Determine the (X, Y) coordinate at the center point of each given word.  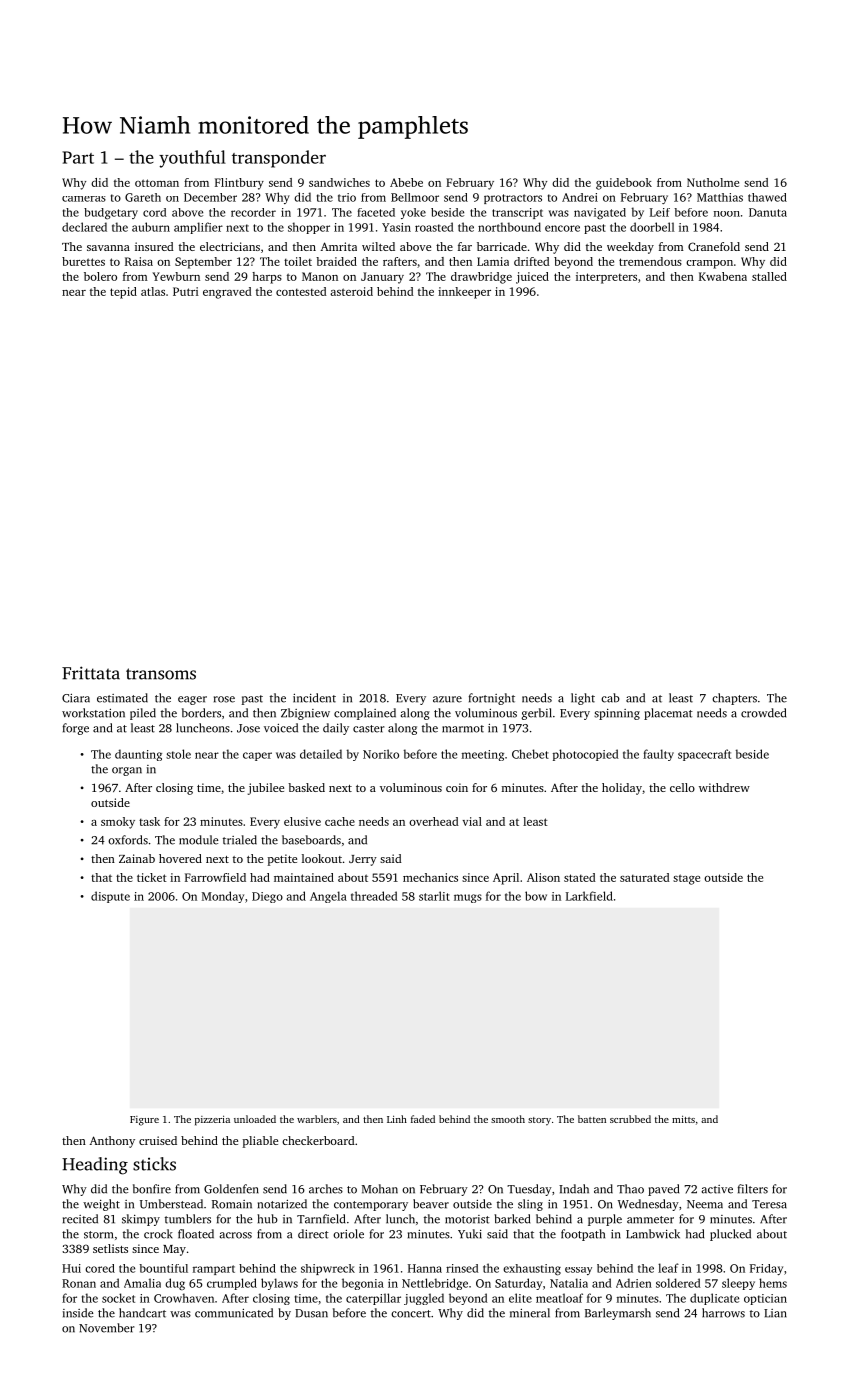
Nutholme (713, 182)
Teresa (769, 1204)
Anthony (112, 1142)
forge (76, 729)
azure (447, 699)
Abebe (406, 182)
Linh (397, 1119)
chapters (734, 699)
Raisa (139, 261)
